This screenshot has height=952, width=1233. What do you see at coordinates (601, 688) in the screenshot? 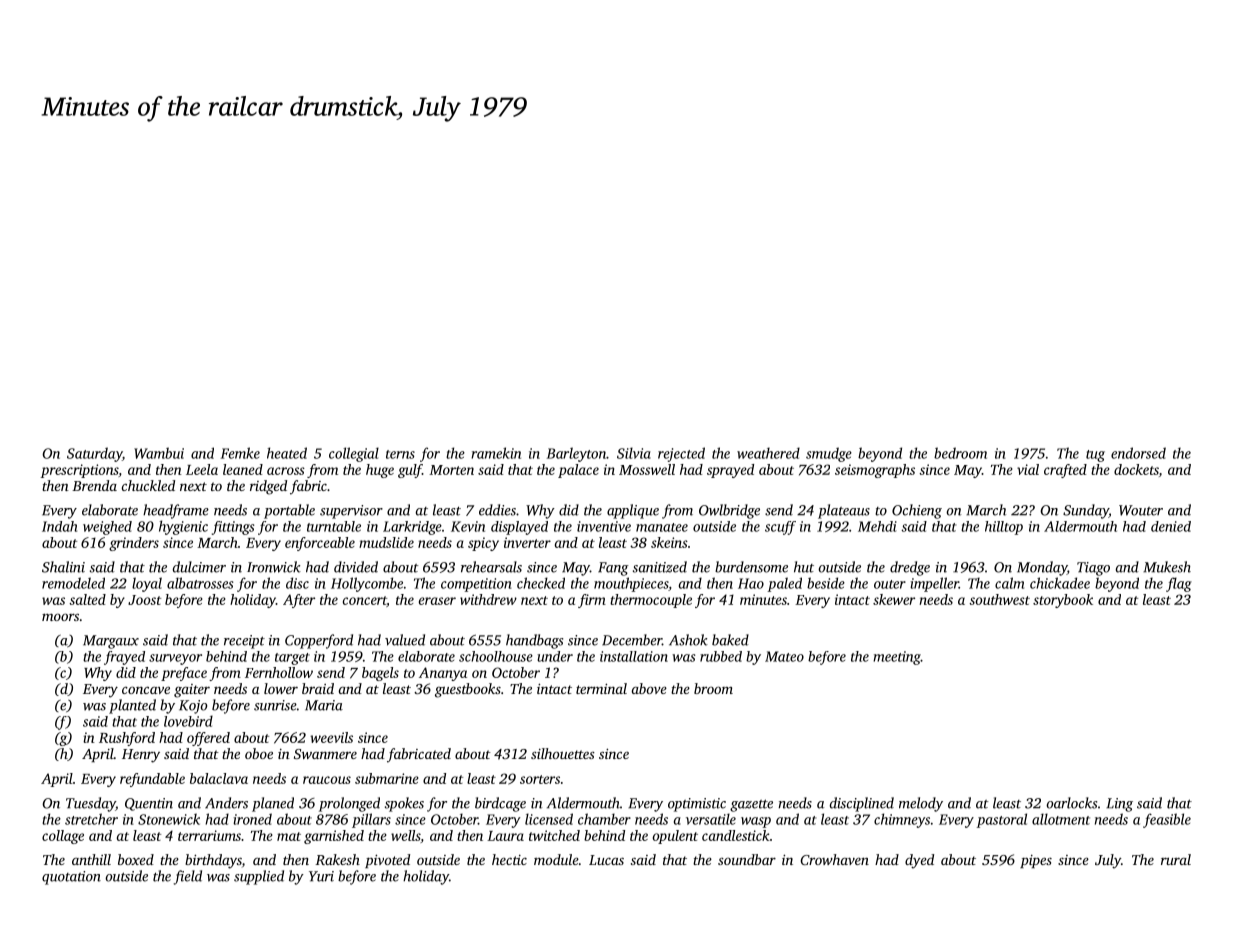
I see `terminal` at bounding box center [601, 688].
